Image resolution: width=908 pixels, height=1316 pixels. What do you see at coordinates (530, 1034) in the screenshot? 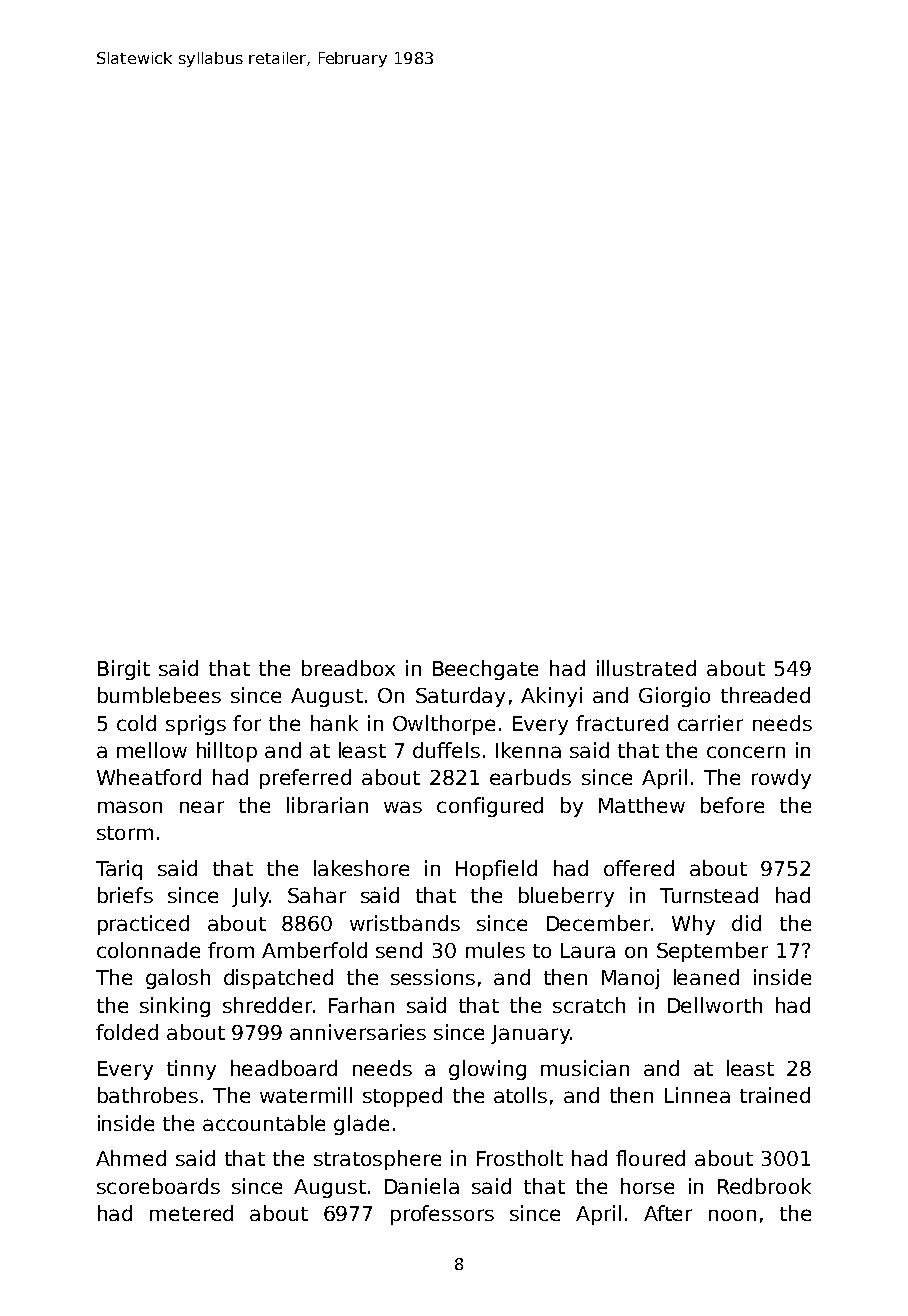
I see `January` at bounding box center [530, 1034].
